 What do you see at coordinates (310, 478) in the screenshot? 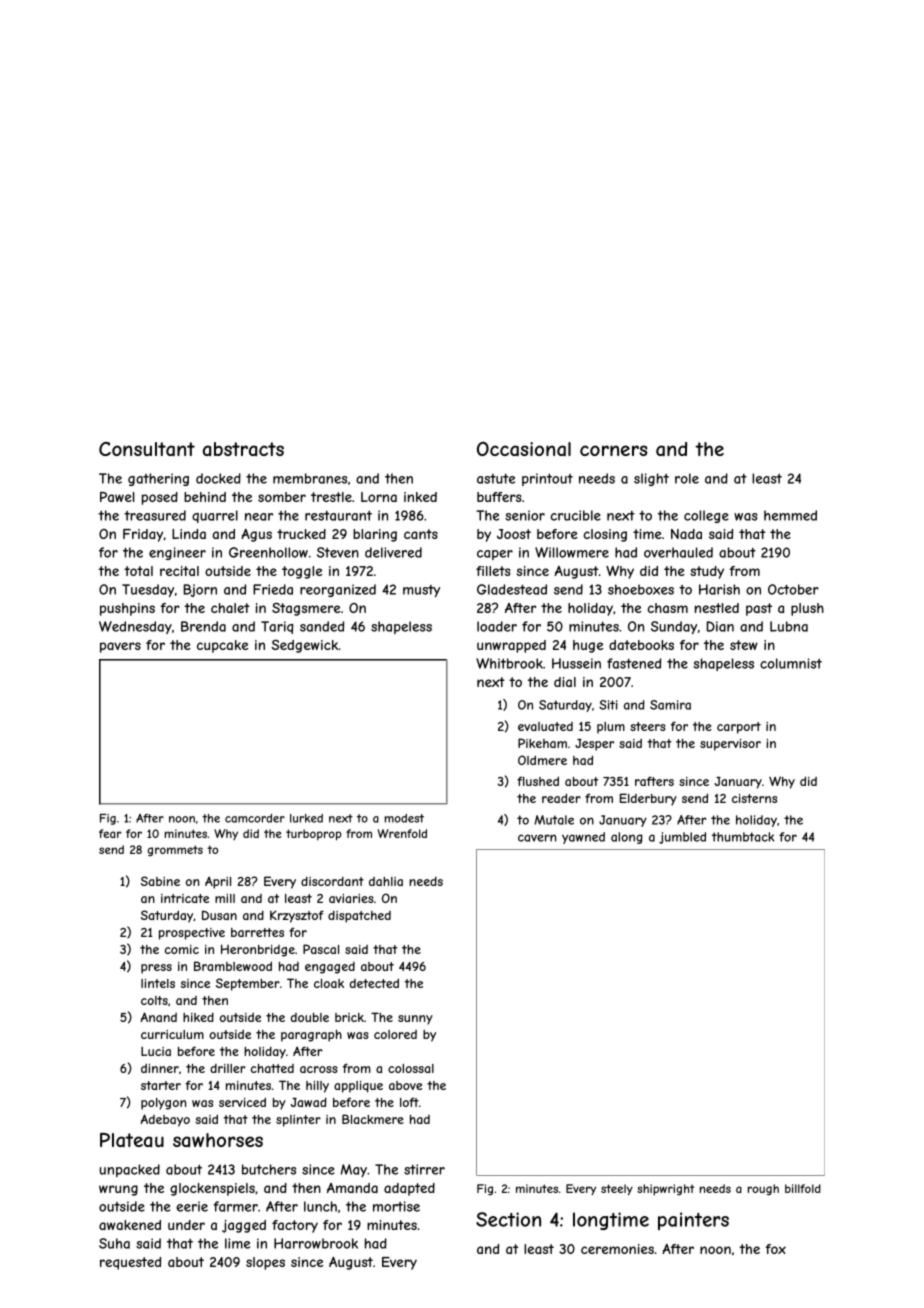
I see `membranes` at bounding box center [310, 478].
